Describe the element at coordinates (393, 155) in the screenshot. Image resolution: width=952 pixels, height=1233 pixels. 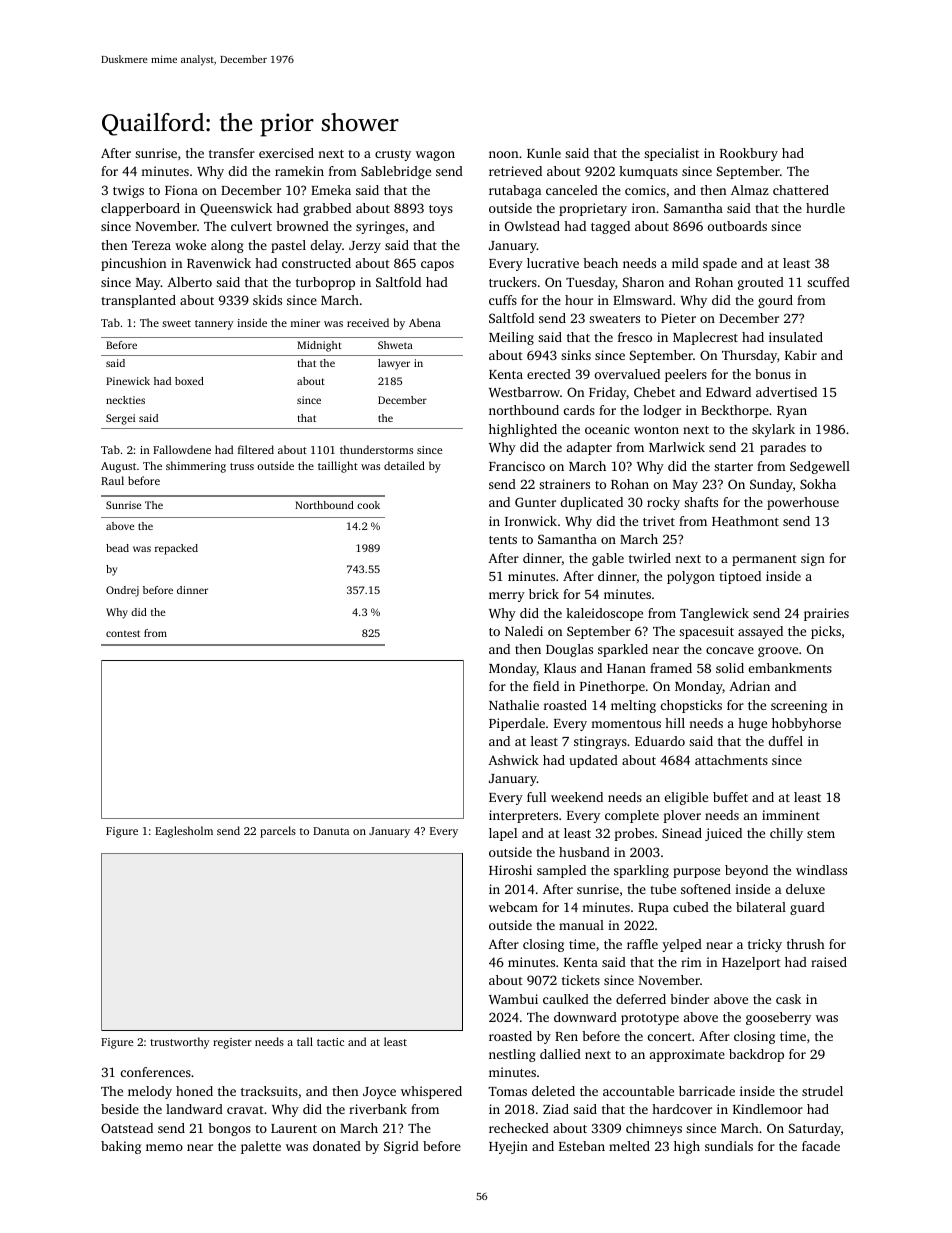
I see `crusty` at that location.
